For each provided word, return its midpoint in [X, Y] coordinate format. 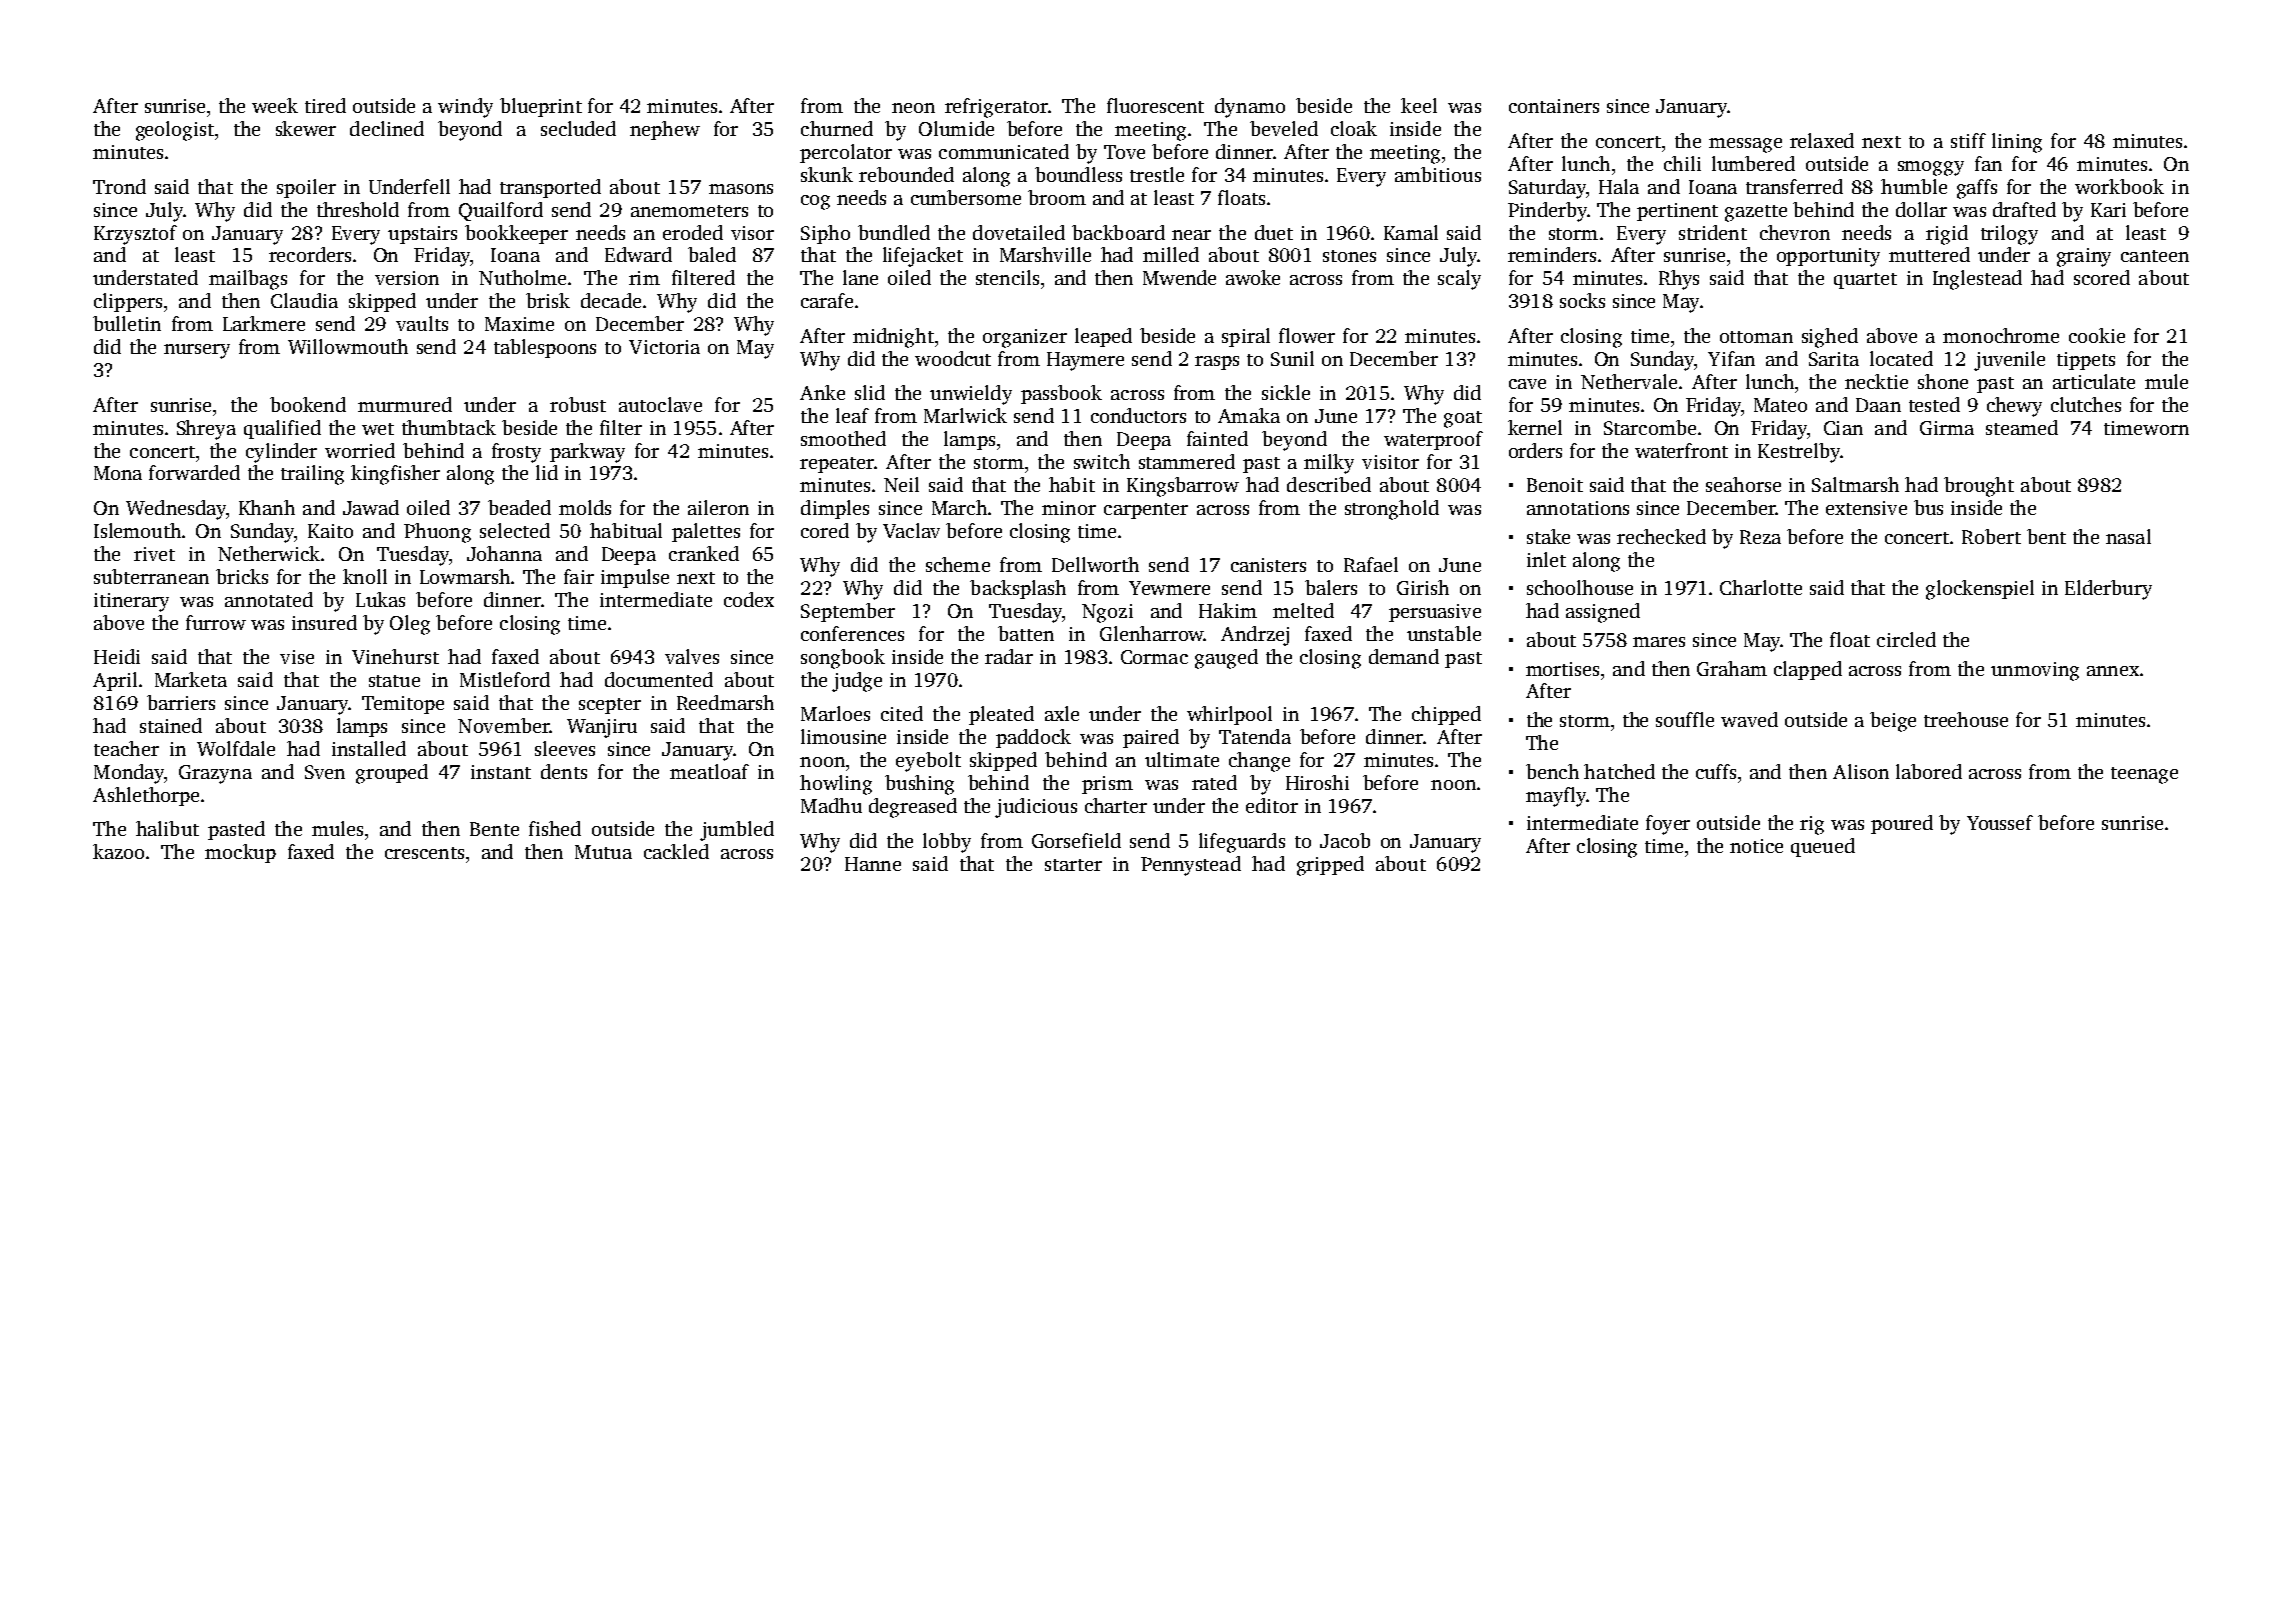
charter [1116, 805]
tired [325, 105]
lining [2017, 143]
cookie [2097, 335]
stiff [1968, 140]
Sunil [1292, 358]
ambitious [1438, 174]
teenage [2144, 775]
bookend [308, 404]
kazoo [118, 851]
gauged [1226, 659]
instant [501, 772]
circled [1906, 639]
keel [1419, 105]
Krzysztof [135, 235]
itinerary [131, 602]
